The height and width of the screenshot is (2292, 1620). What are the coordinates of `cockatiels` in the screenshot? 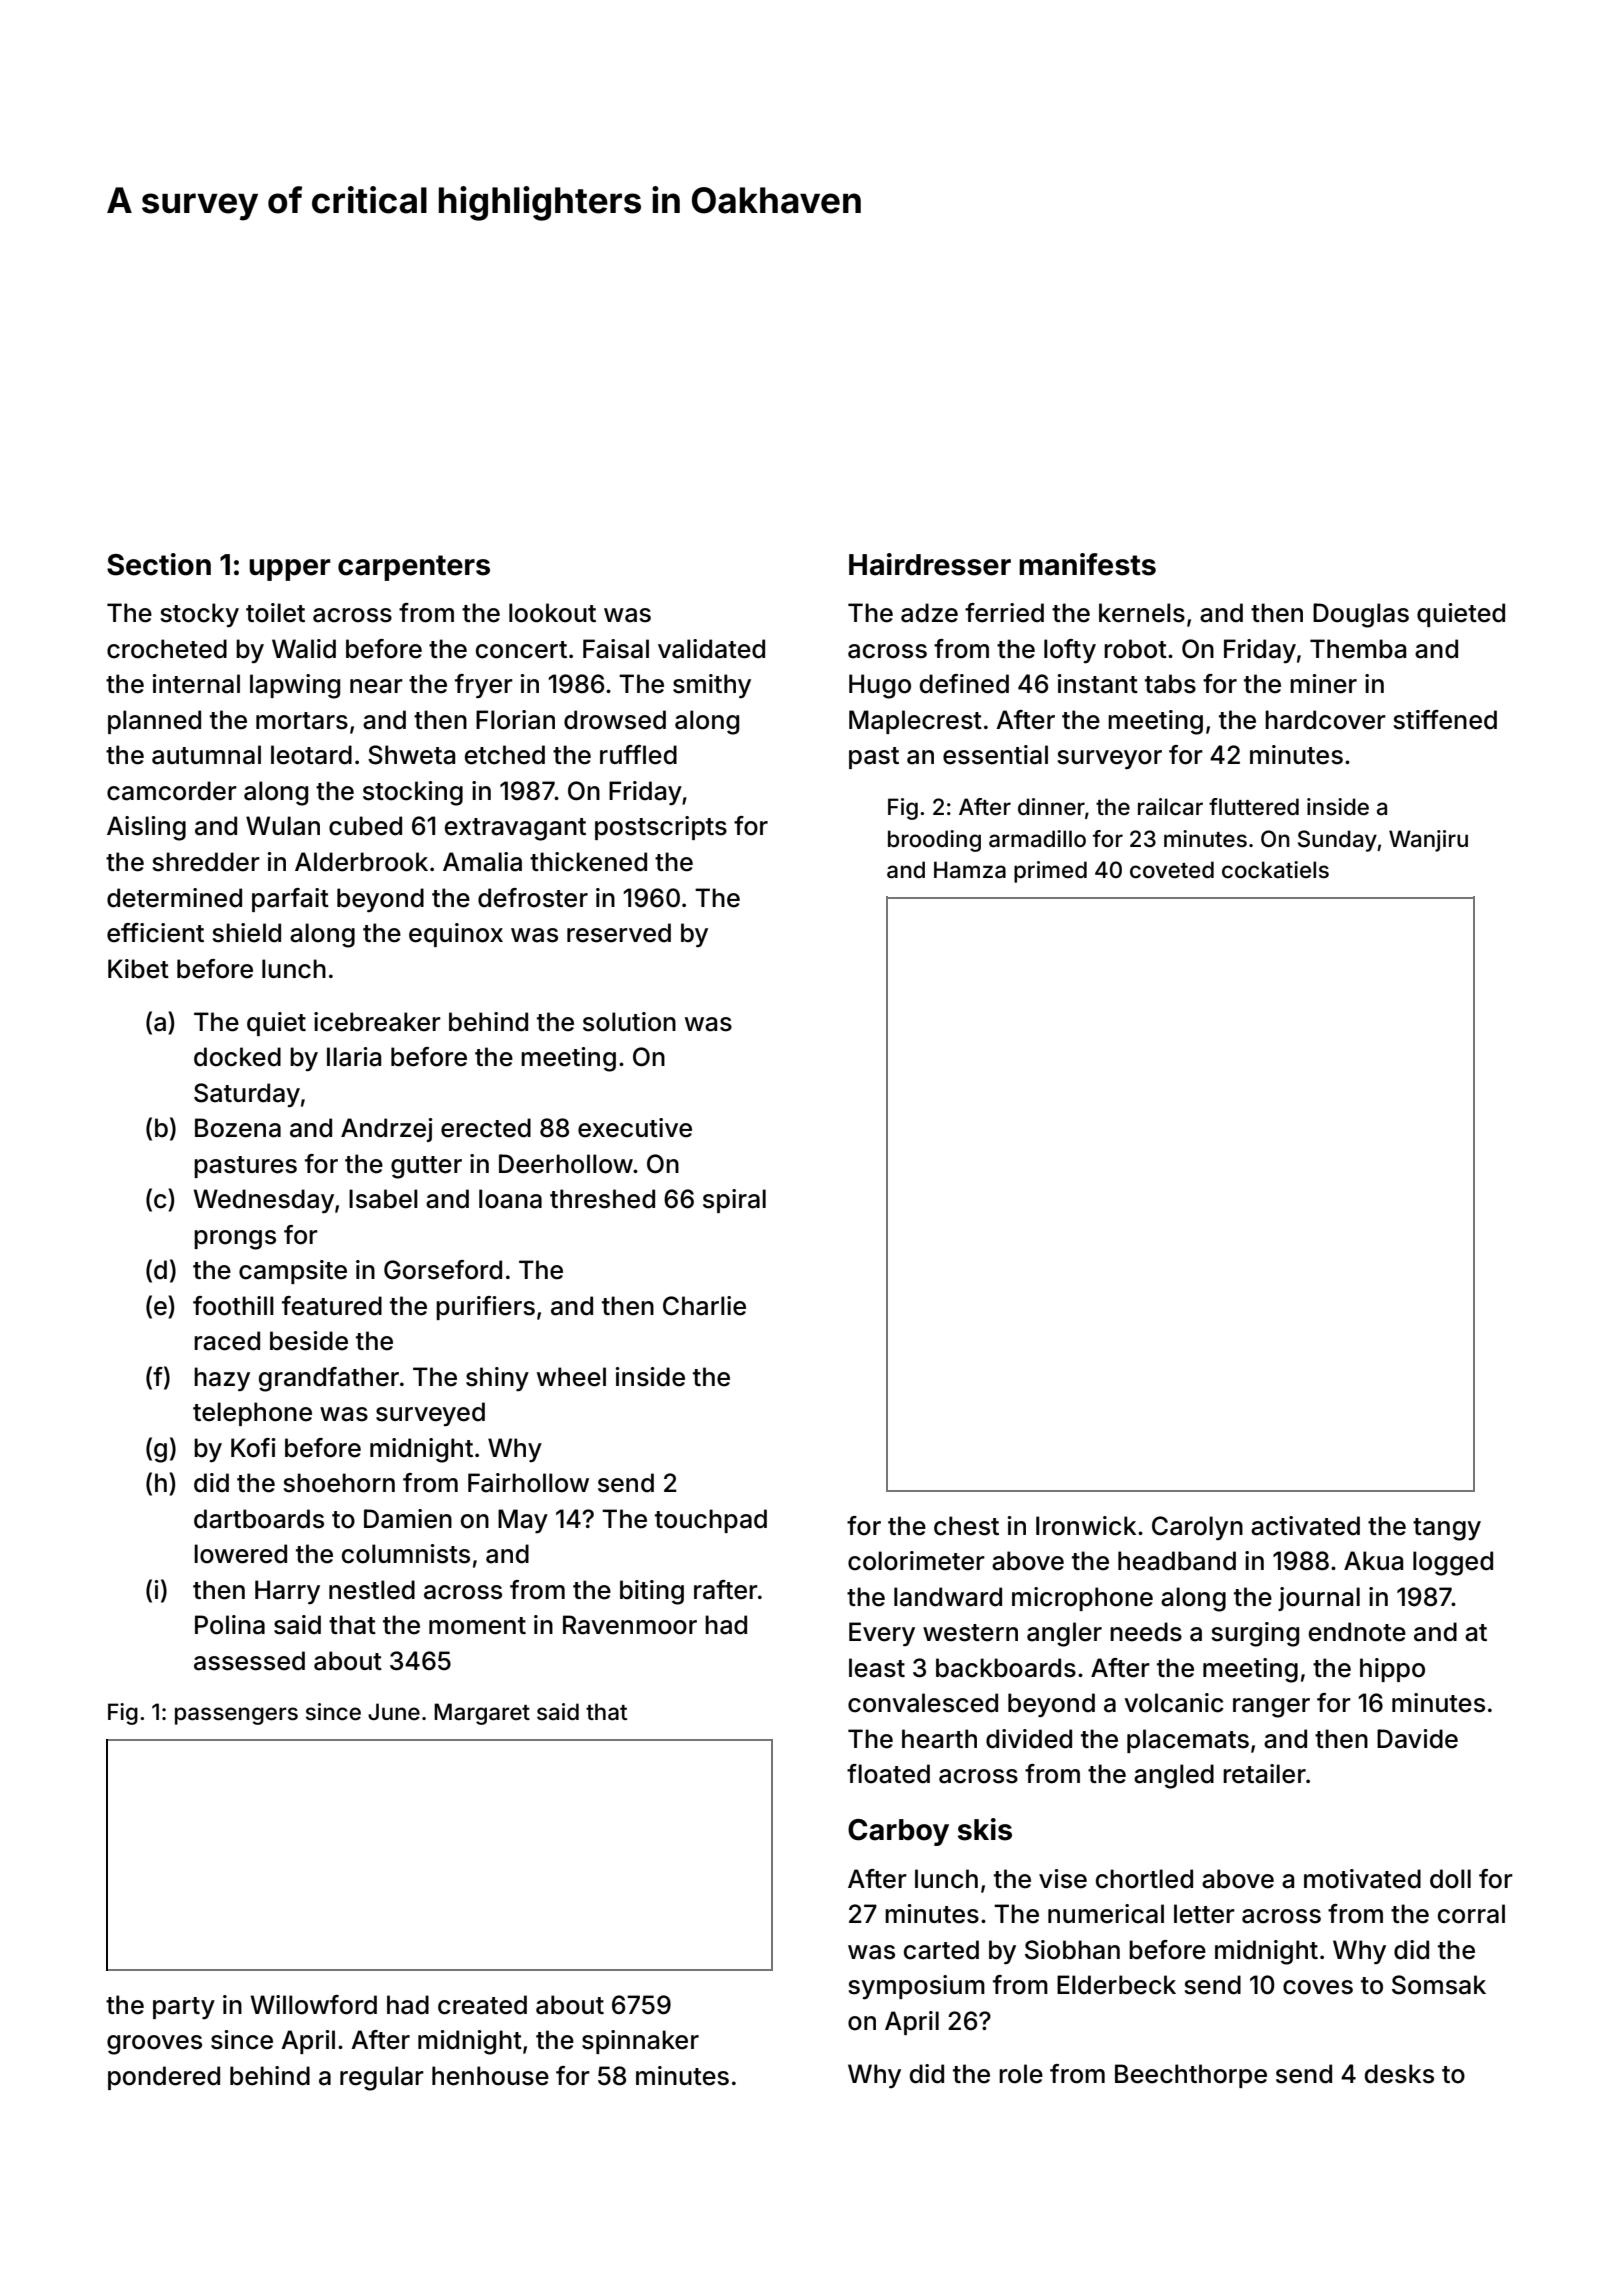 It's located at (1275, 870).
